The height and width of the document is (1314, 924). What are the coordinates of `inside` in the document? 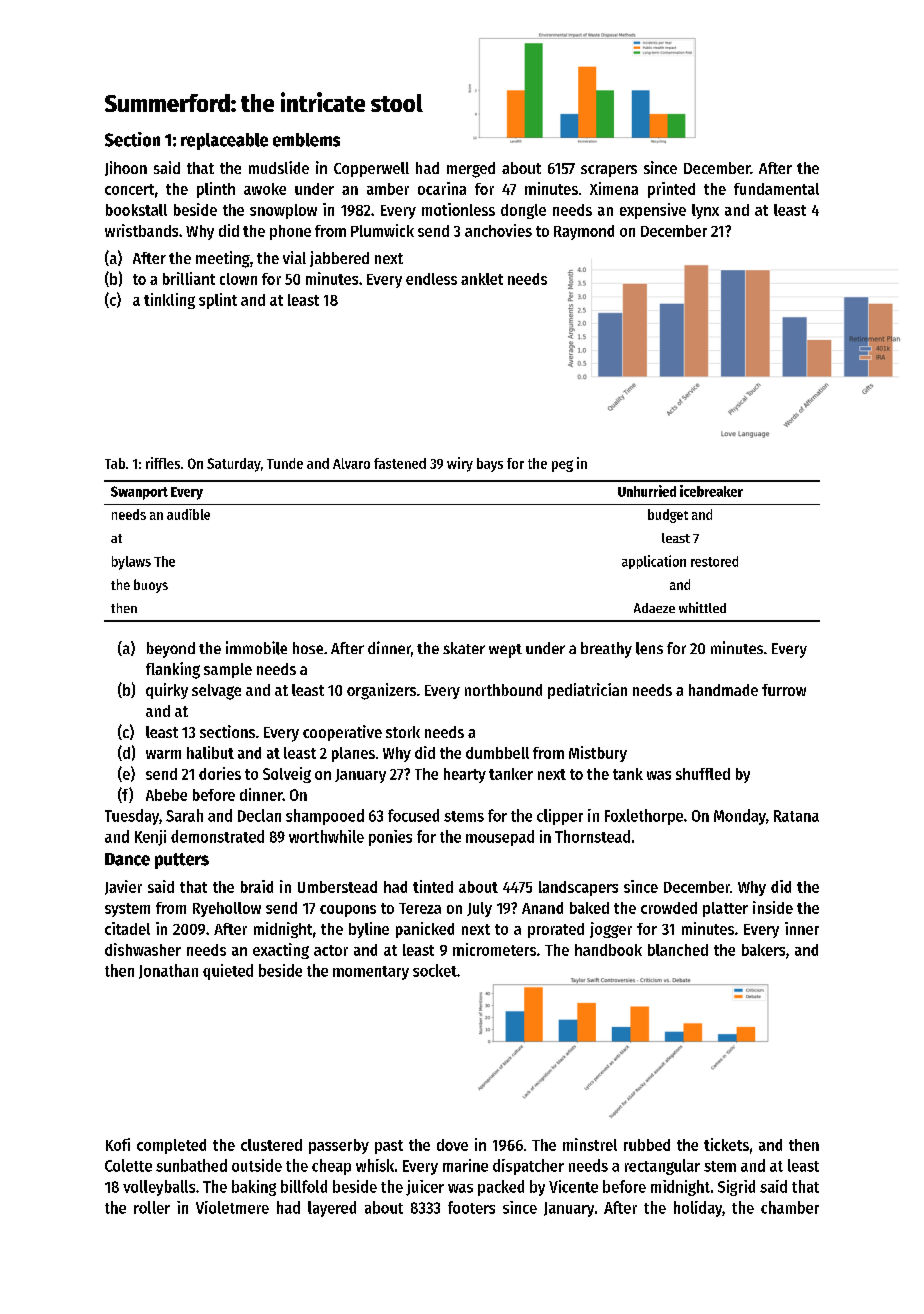 It's located at (773, 907).
